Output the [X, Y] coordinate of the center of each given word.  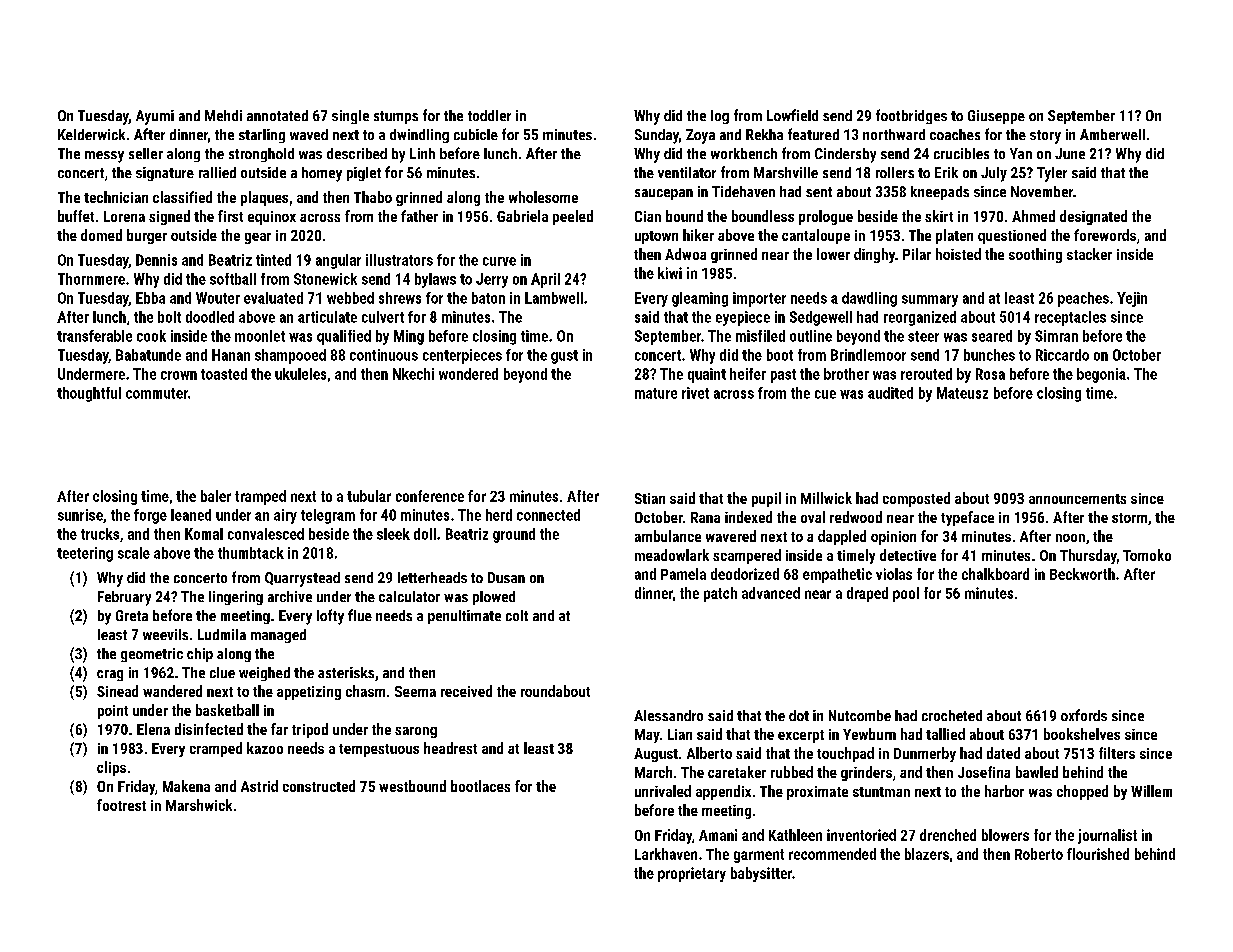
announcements [1077, 499]
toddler [489, 115]
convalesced [266, 534]
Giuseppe [996, 117]
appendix [723, 792]
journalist [1107, 836]
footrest [121, 805]
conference [430, 496]
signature [165, 174]
